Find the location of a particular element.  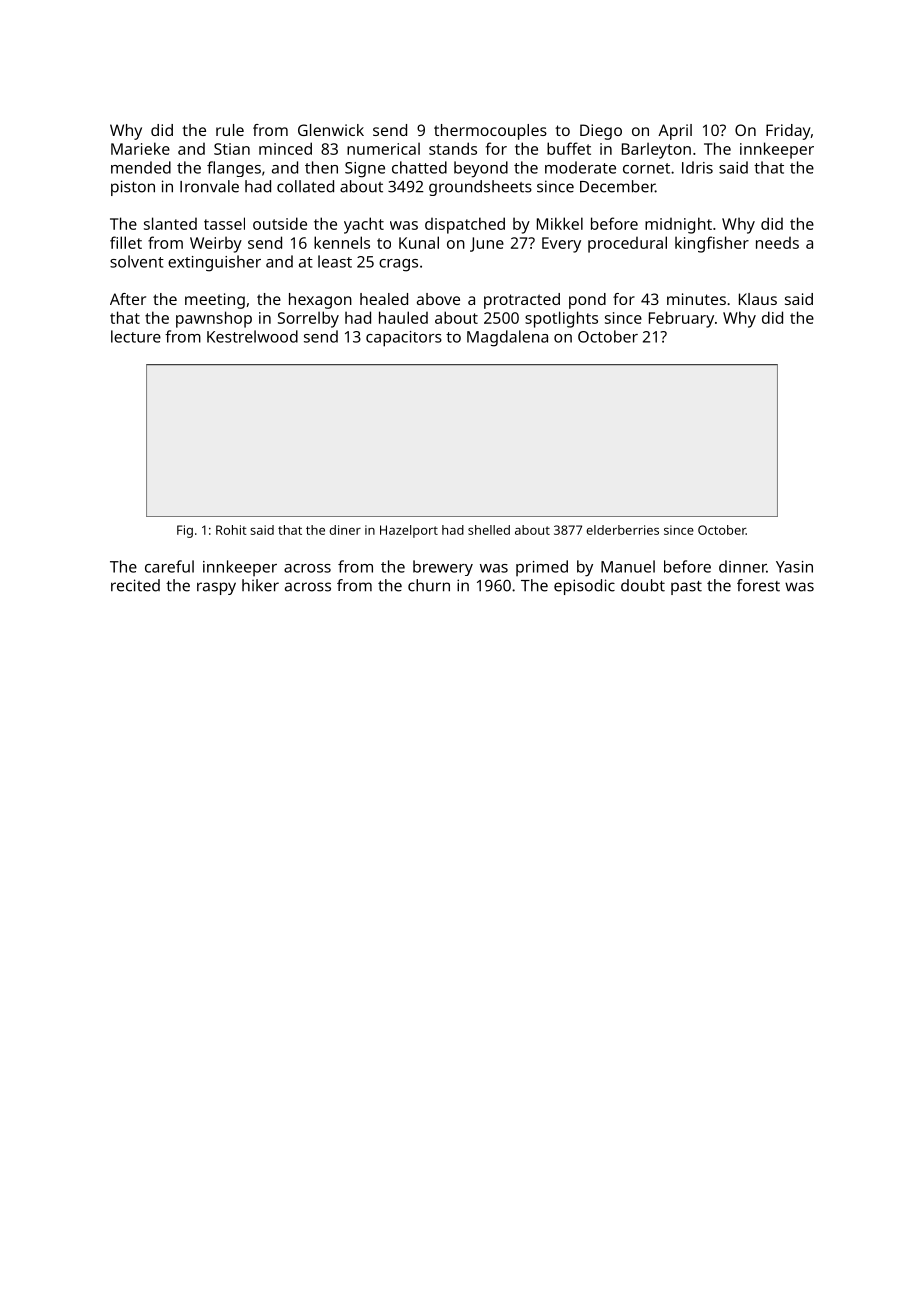

solvent is located at coordinates (137, 261).
